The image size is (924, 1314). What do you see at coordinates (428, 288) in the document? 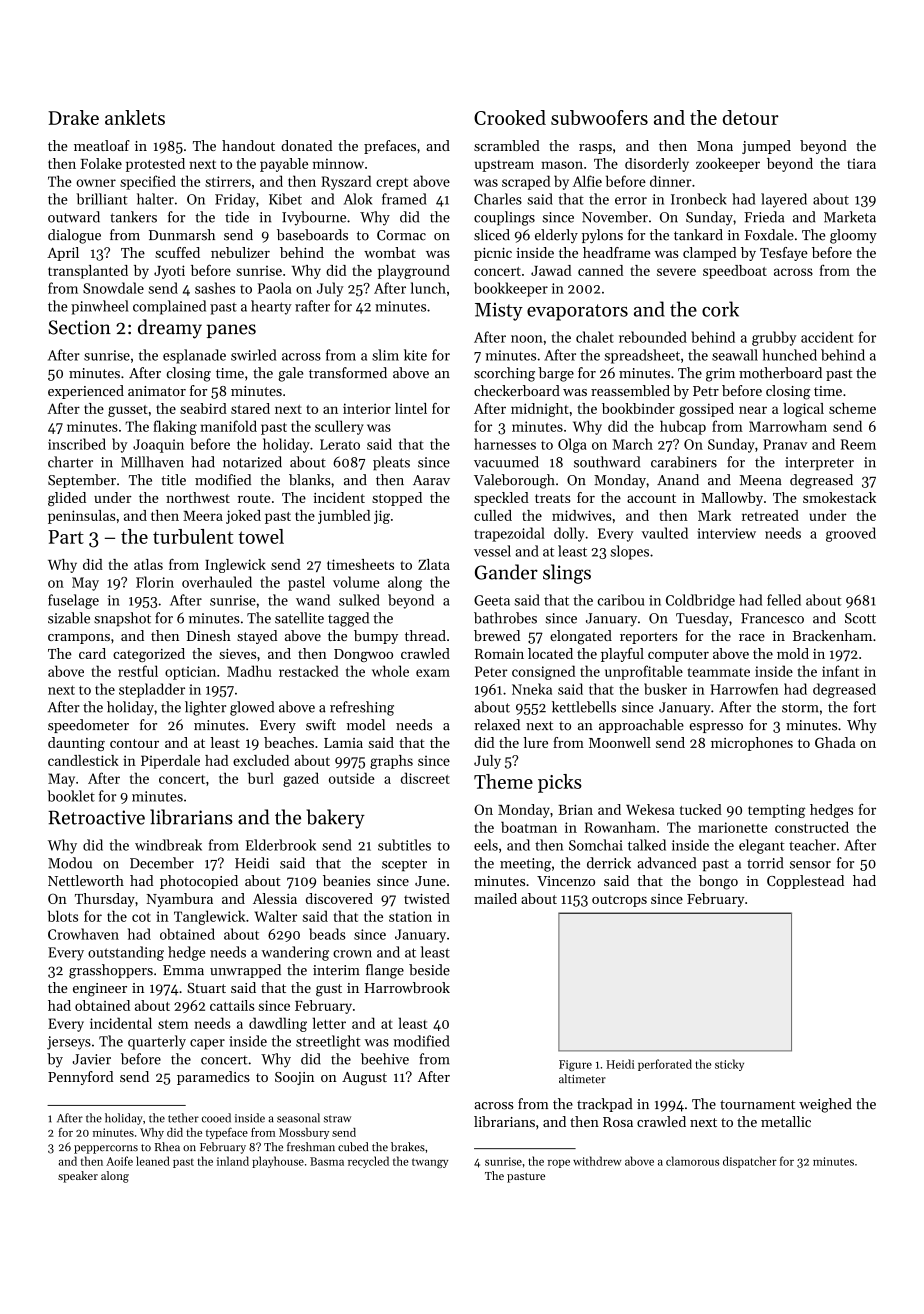
I see `lunch` at bounding box center [428, 288].
